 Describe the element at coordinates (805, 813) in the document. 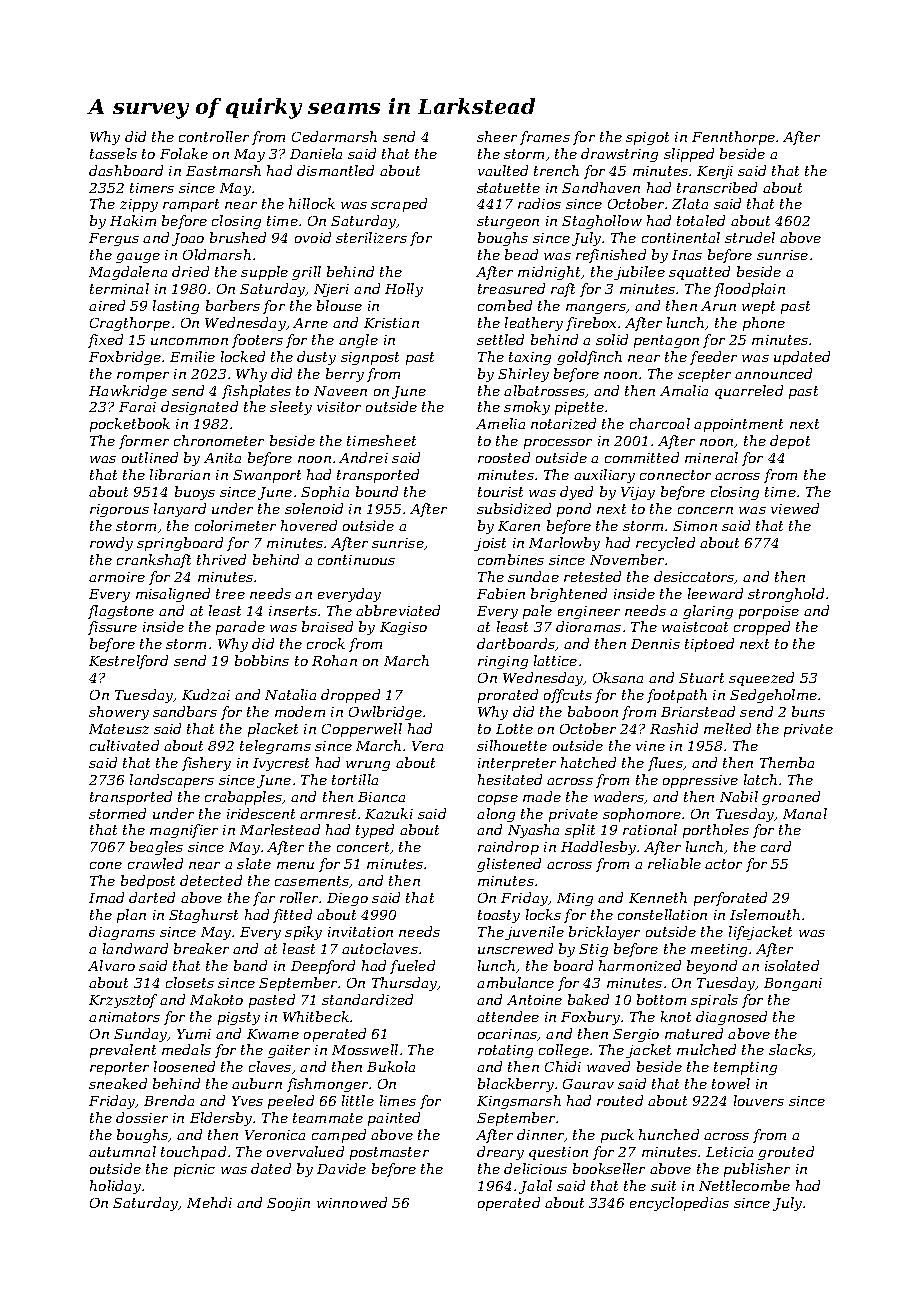

I see `Manal` at that location.
